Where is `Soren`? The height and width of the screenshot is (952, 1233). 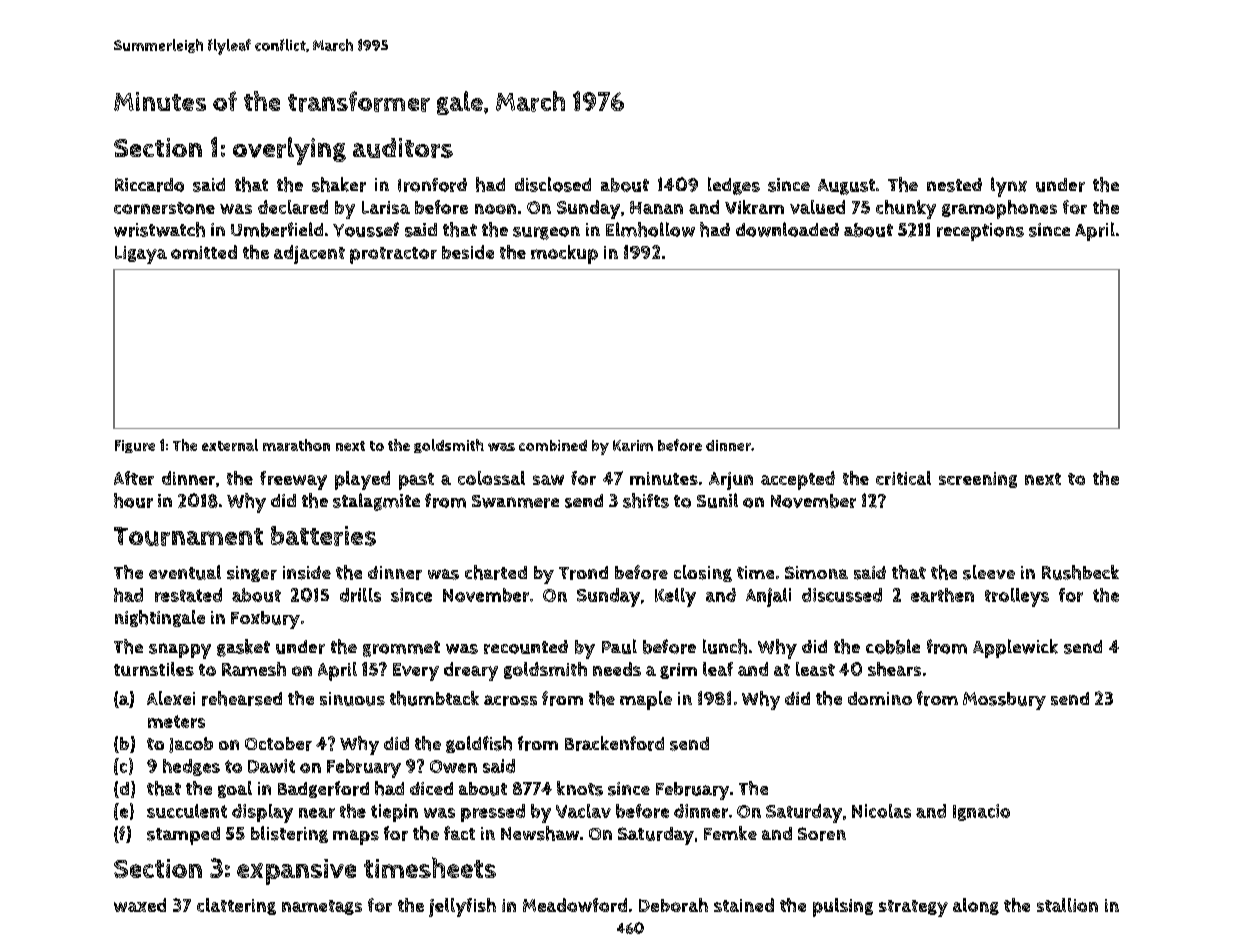
Soren is located at coordinates (822, 834).
